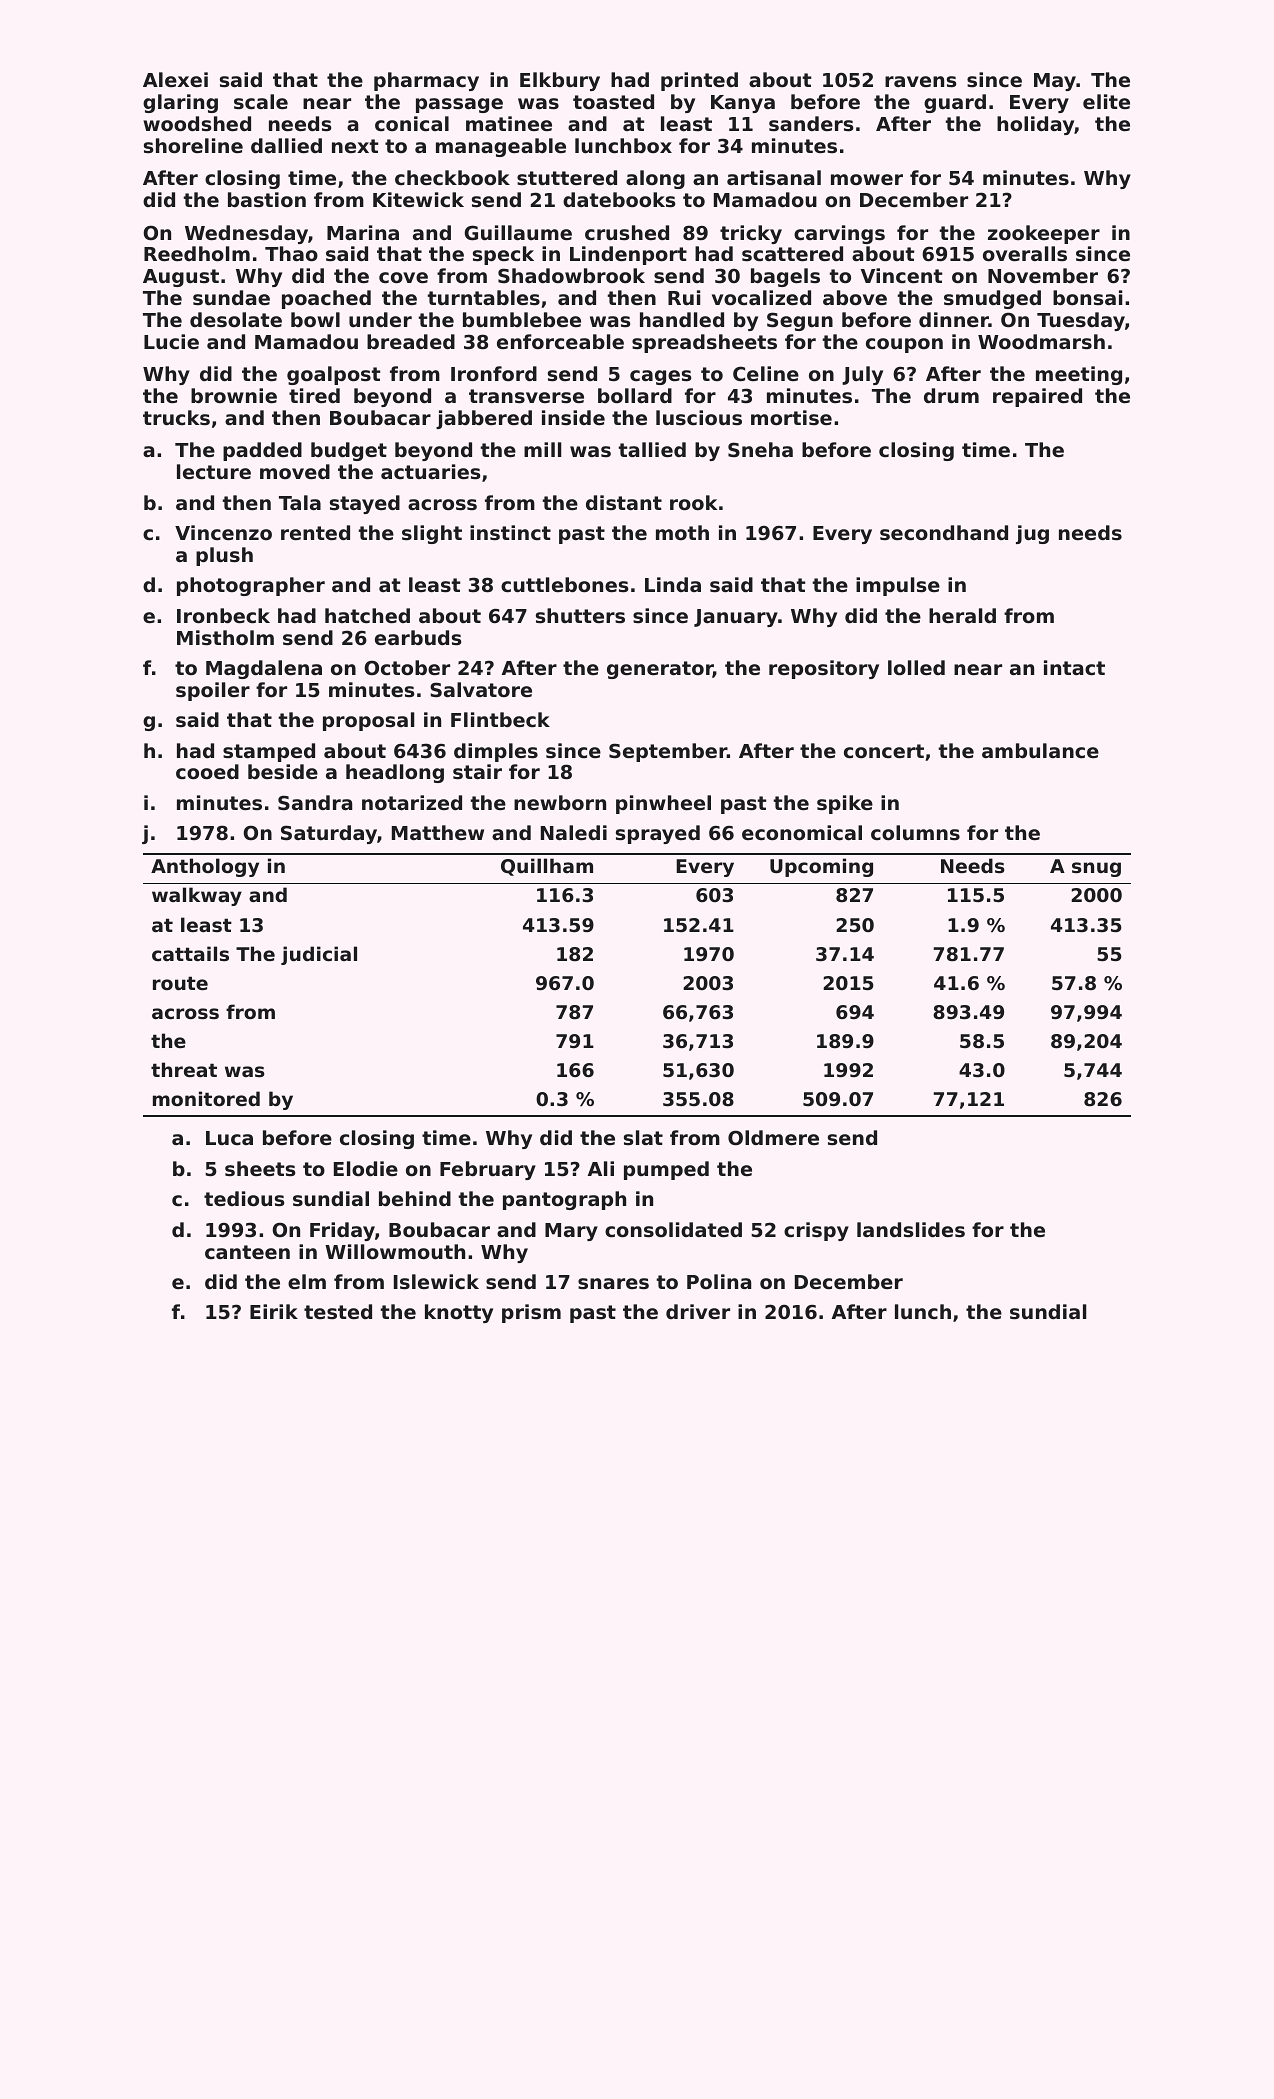  Describe the element at coordinates (773, 1138) in the screenshot. I see `Oldmere` at that location.
